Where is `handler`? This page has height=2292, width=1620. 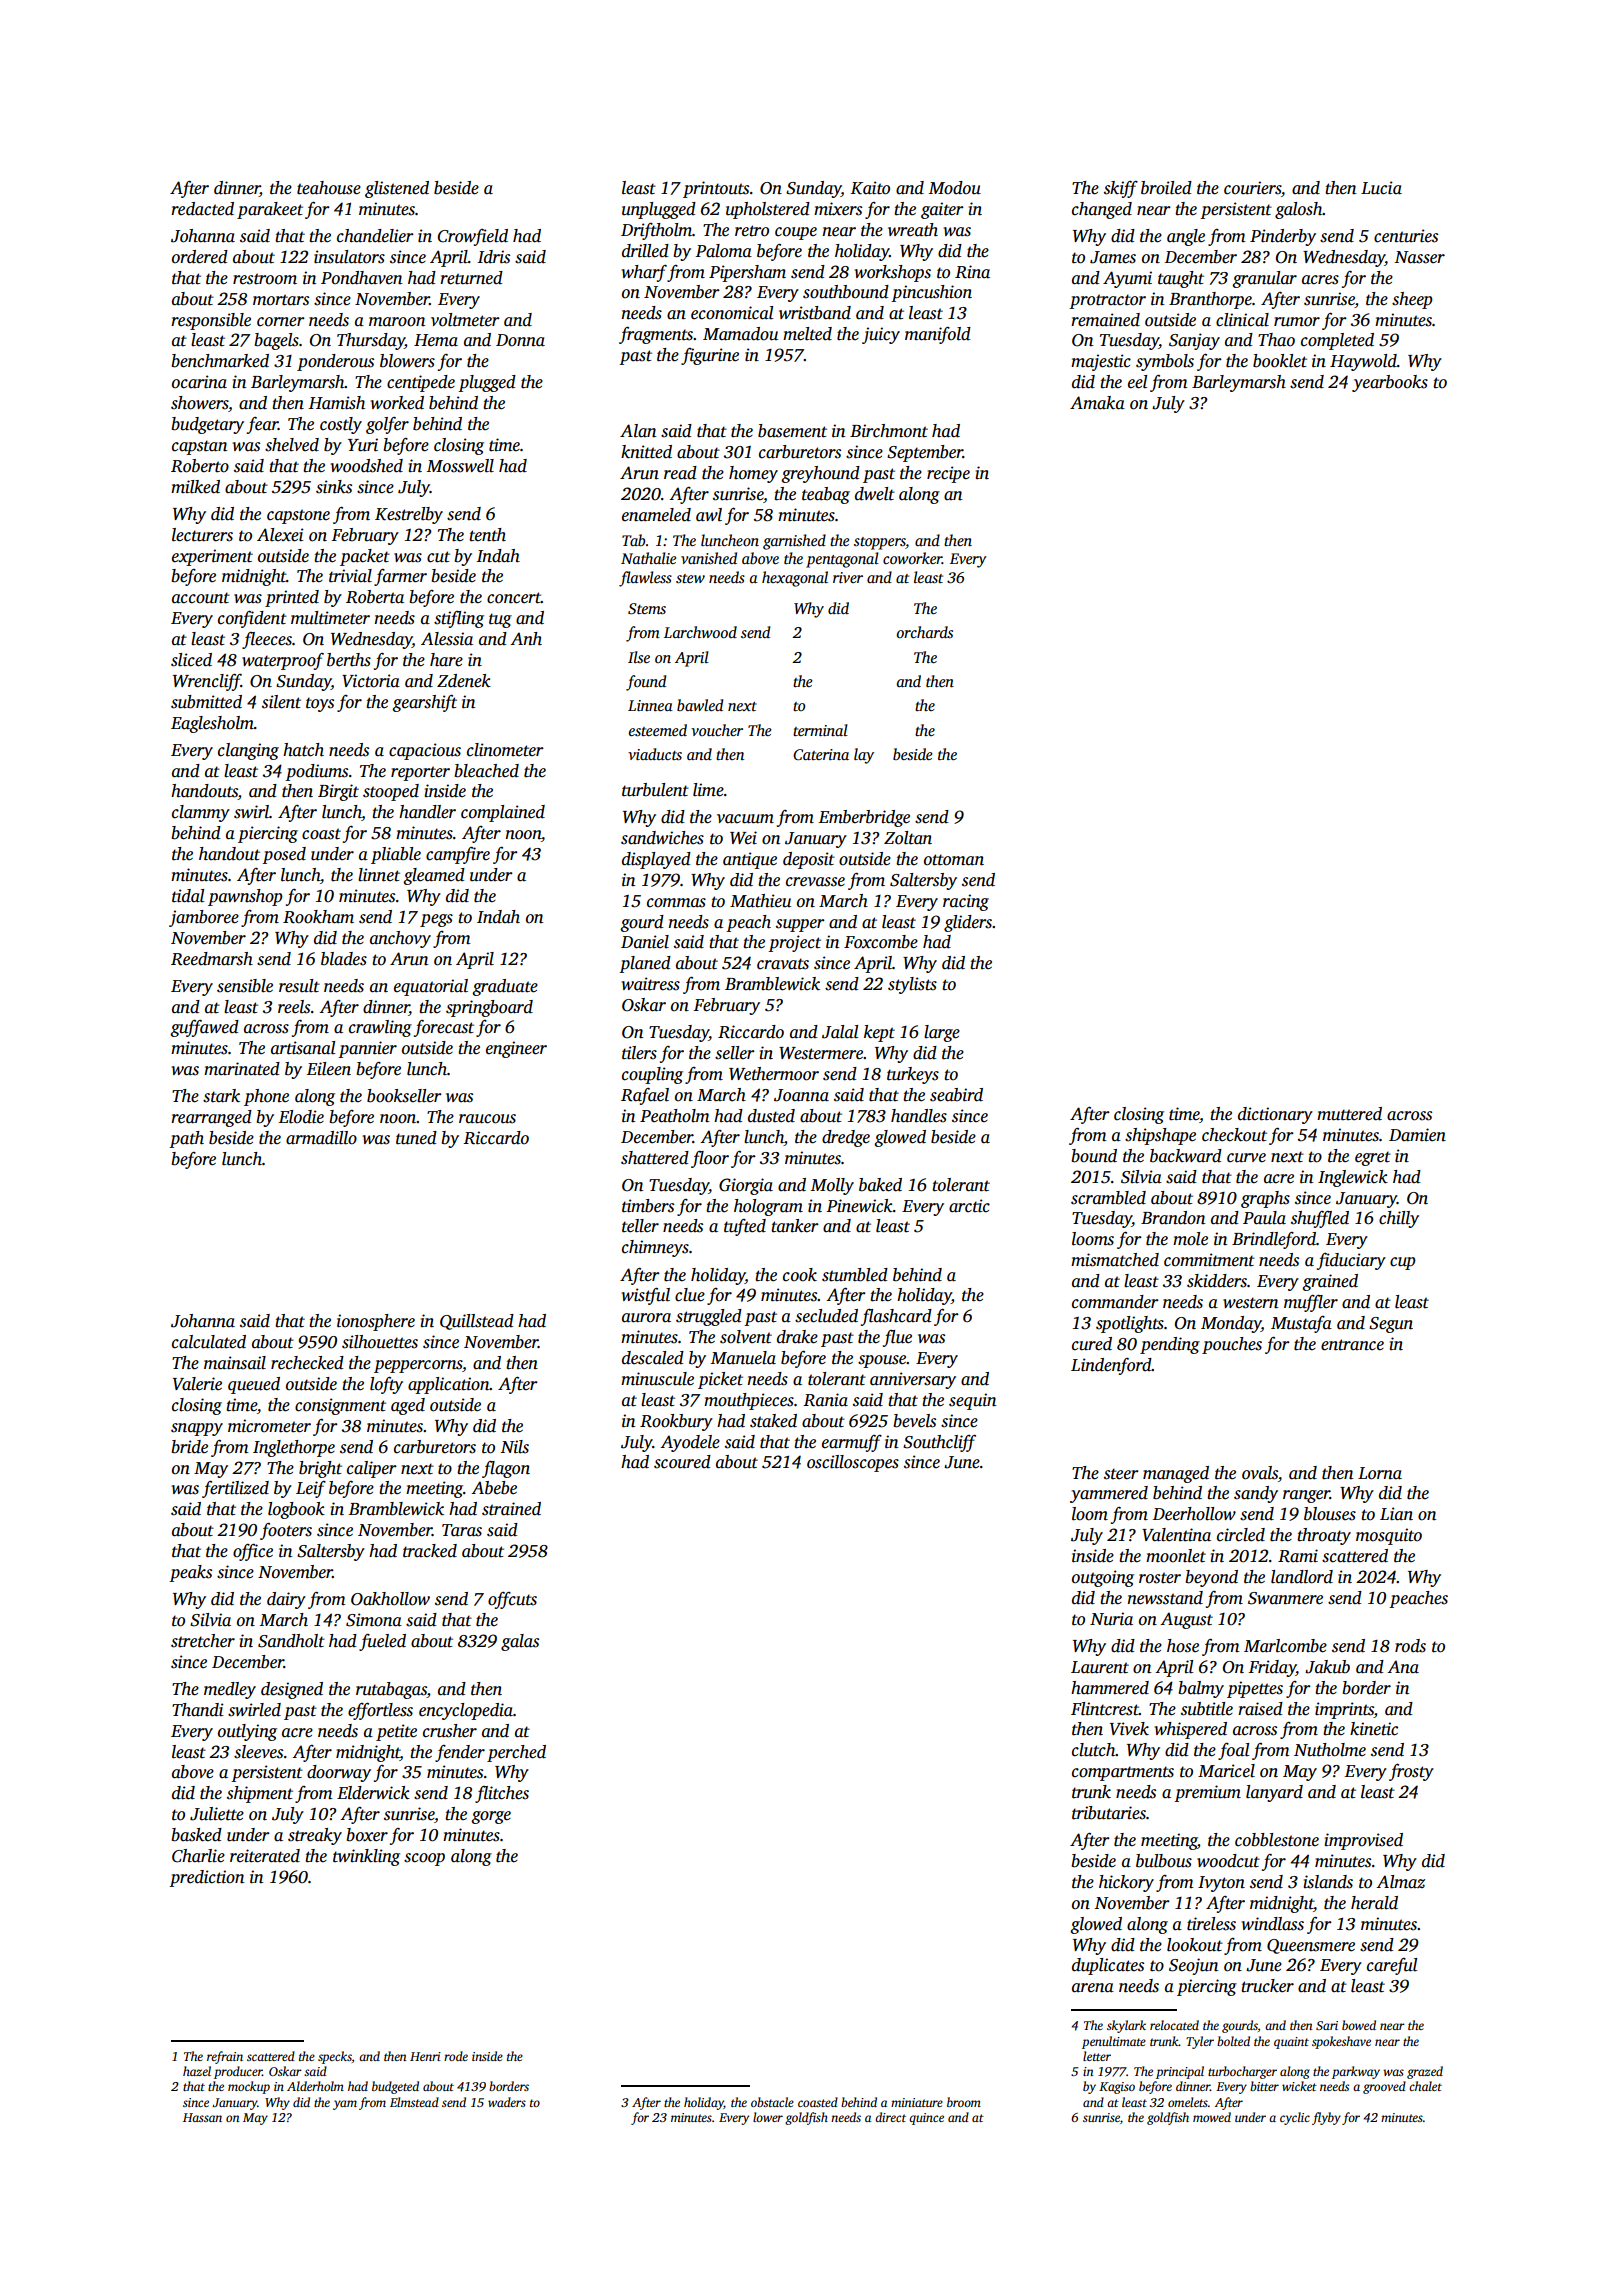
handler is located at coordinates (427, 812).
